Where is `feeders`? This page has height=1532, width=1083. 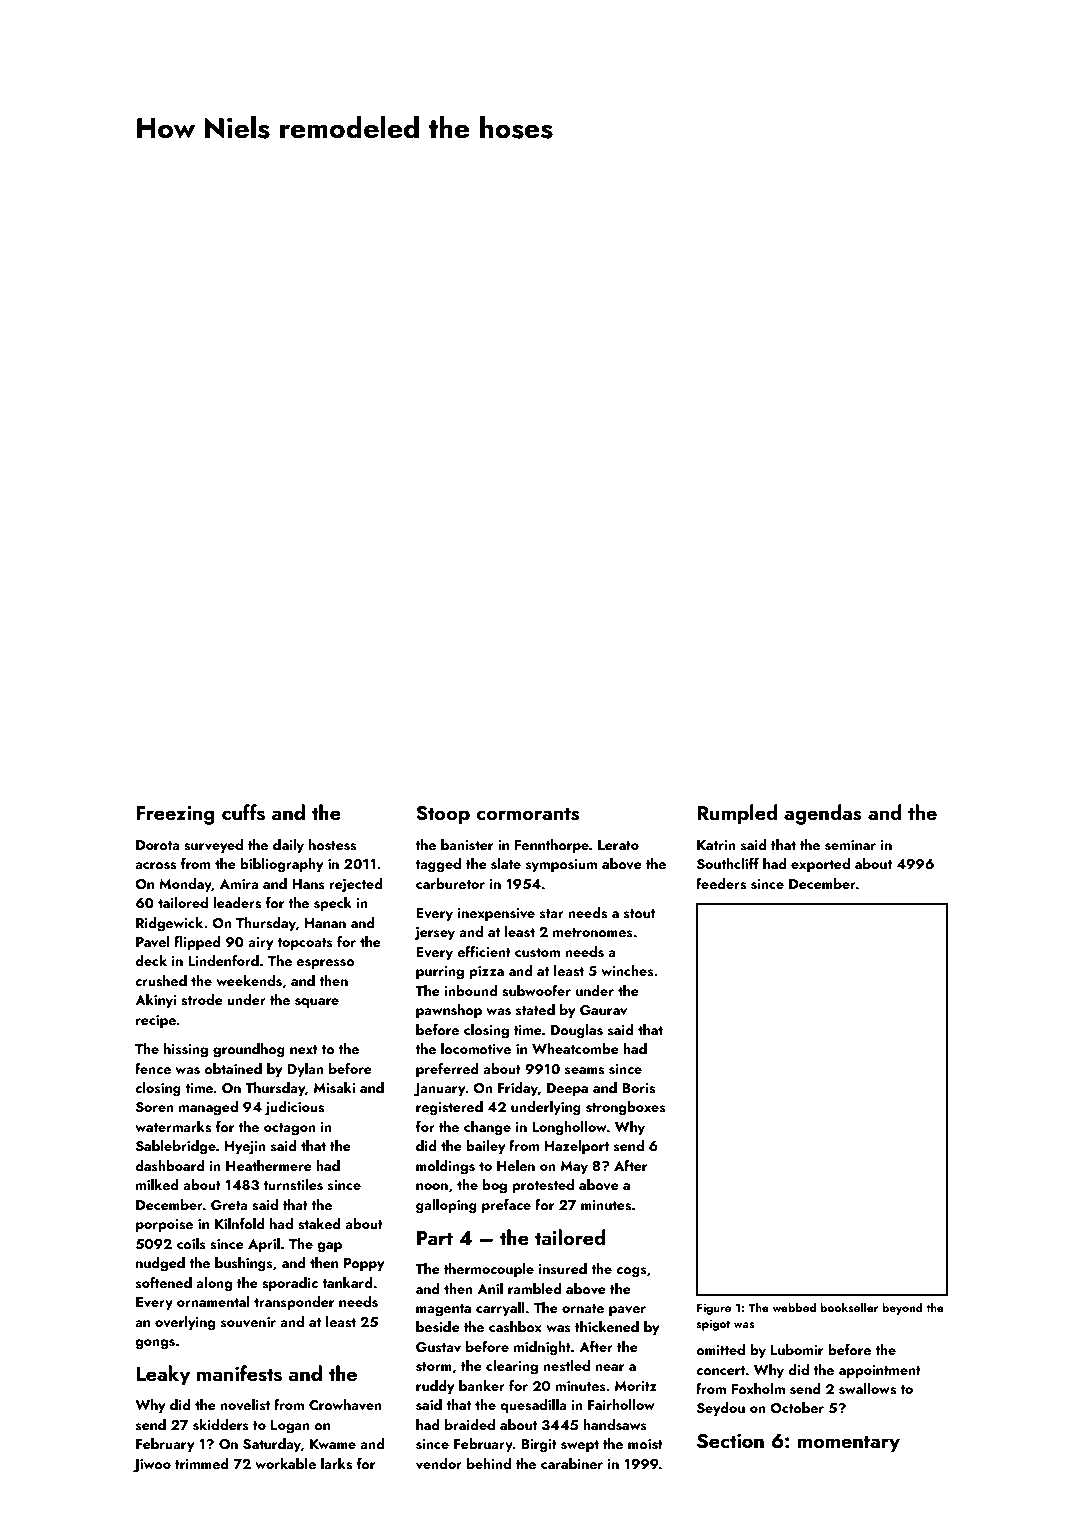
feeders is located at coordinates (721, 884).
